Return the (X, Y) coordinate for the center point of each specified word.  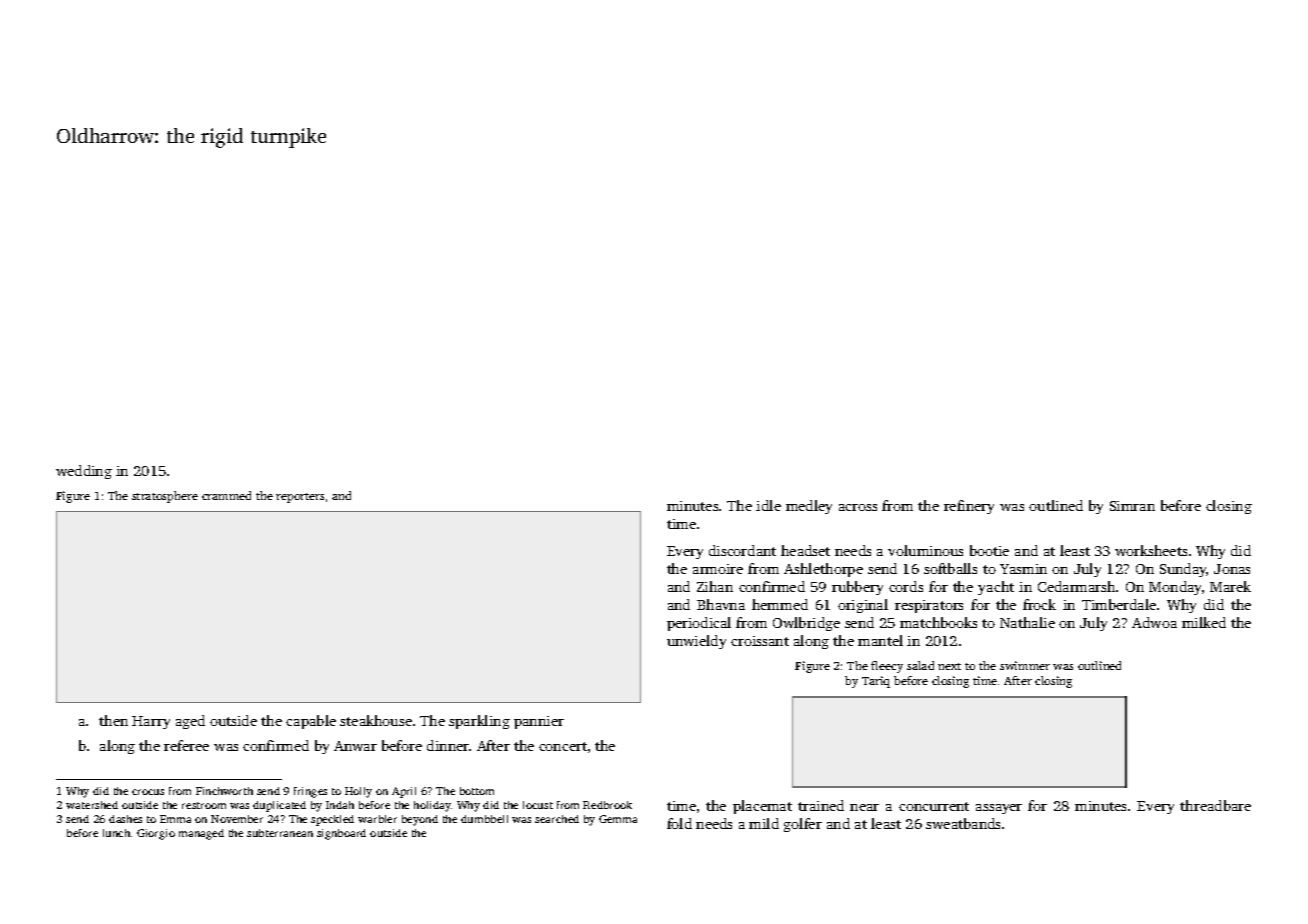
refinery (969, 507)
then (113, 720)
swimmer (1025, 665)
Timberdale (1119, 604)
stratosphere (165, 497)
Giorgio (156, 834)
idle (768, 505)
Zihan (715, 586)
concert (563, 746)
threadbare (1215, 805)
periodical (699, 624)
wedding (84, 472)
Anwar (355, 746)
